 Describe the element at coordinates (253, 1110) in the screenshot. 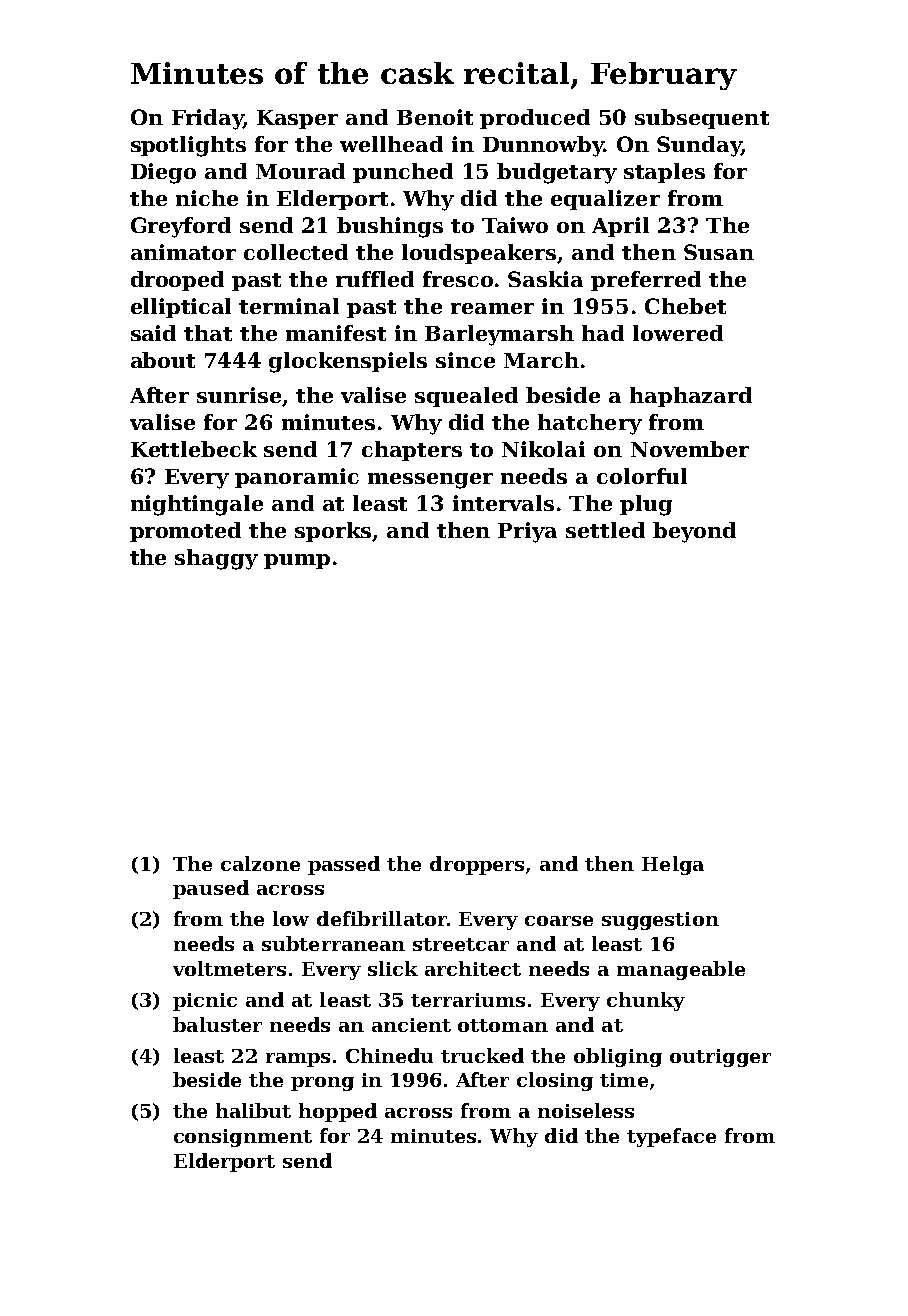

I see `halibut` at that location.
